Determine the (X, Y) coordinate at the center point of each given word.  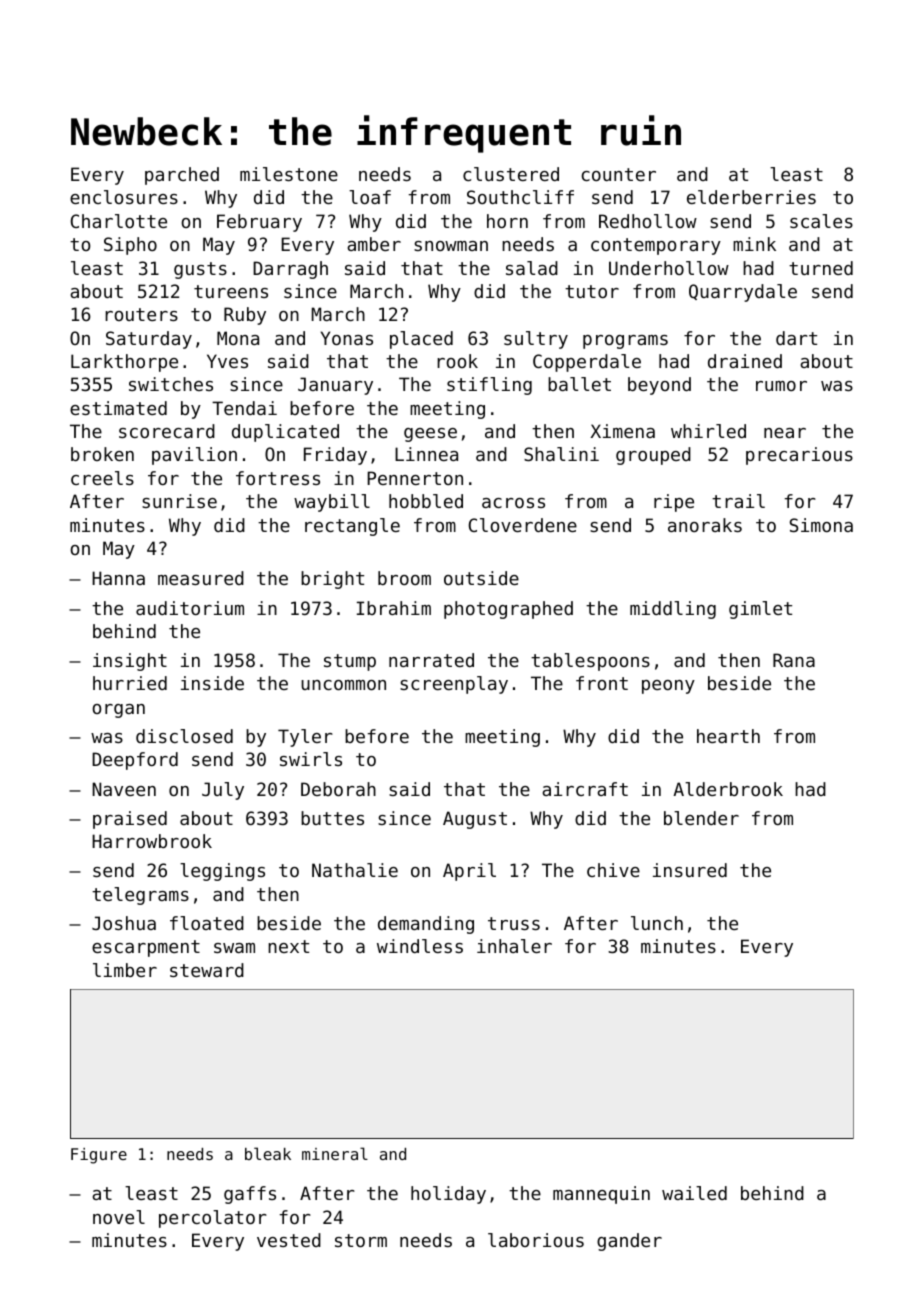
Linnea (426, 454)
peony (668, 687)
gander (629, 1242)
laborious (536, 1240)
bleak (268, 1153)
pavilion (194, 456)
